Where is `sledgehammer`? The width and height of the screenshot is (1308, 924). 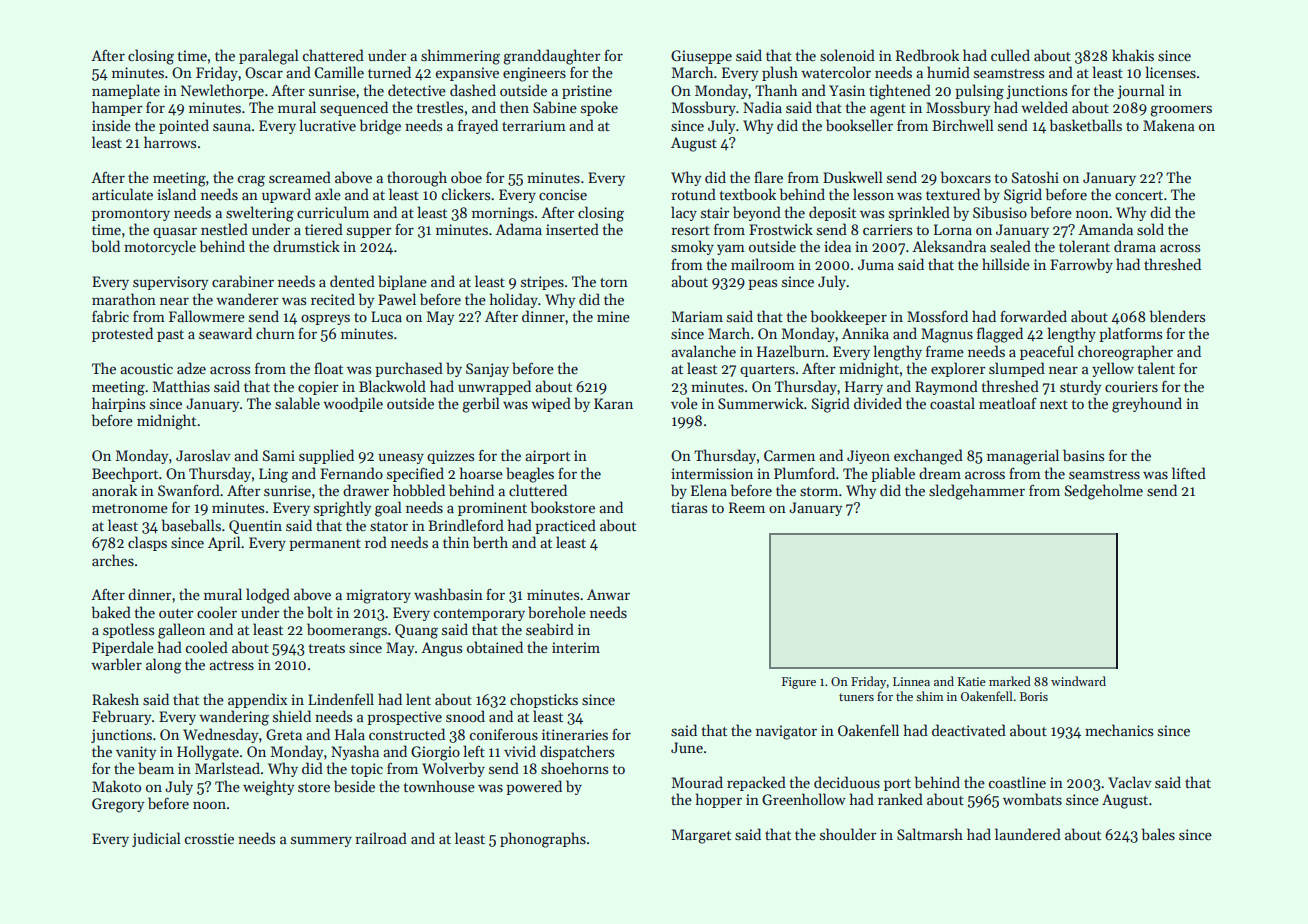 sledgehammer is located at coordinates (977, 492).
